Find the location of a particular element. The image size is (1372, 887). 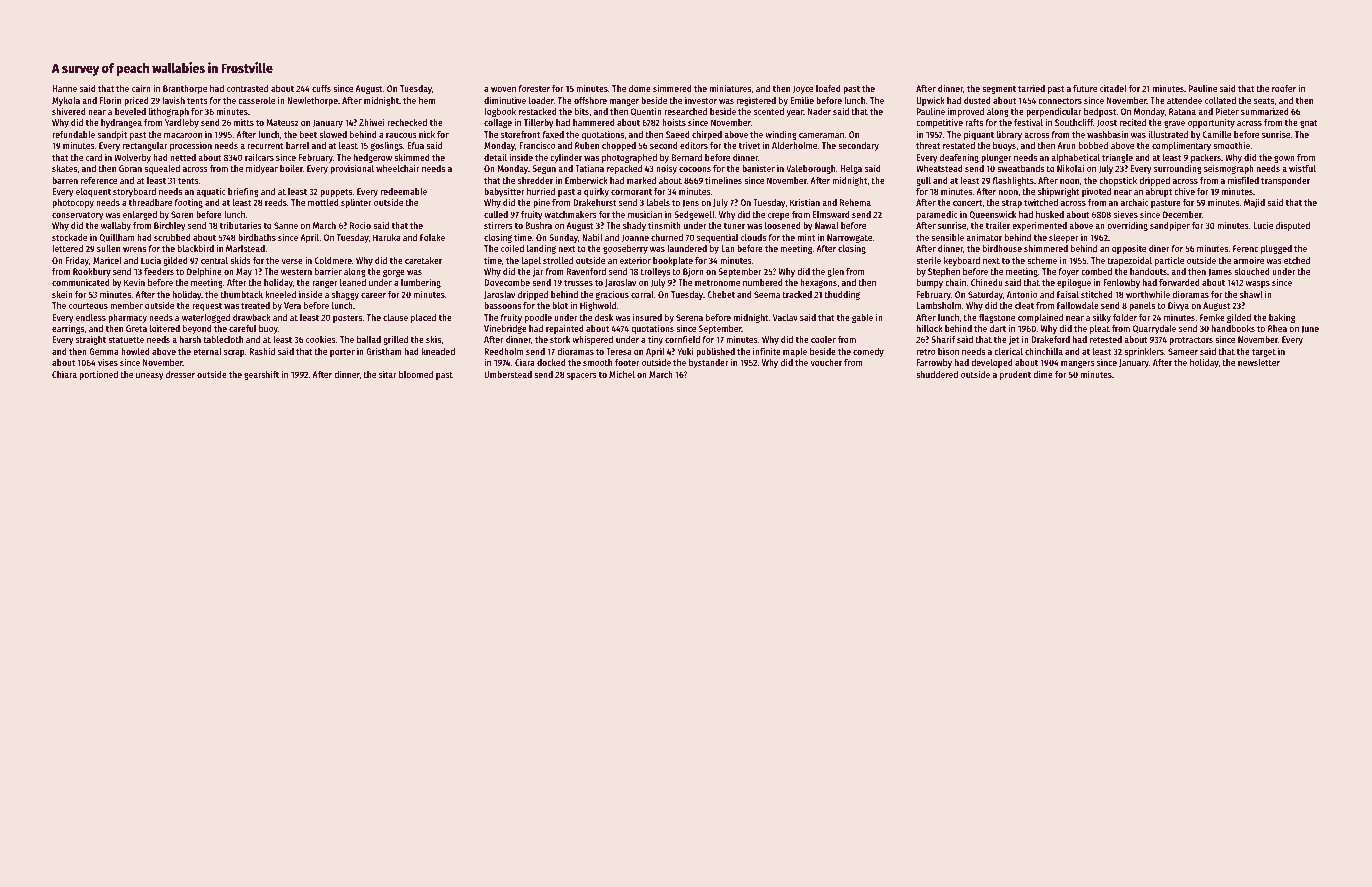

perpendicular is located at coordinates (1054, 112).
